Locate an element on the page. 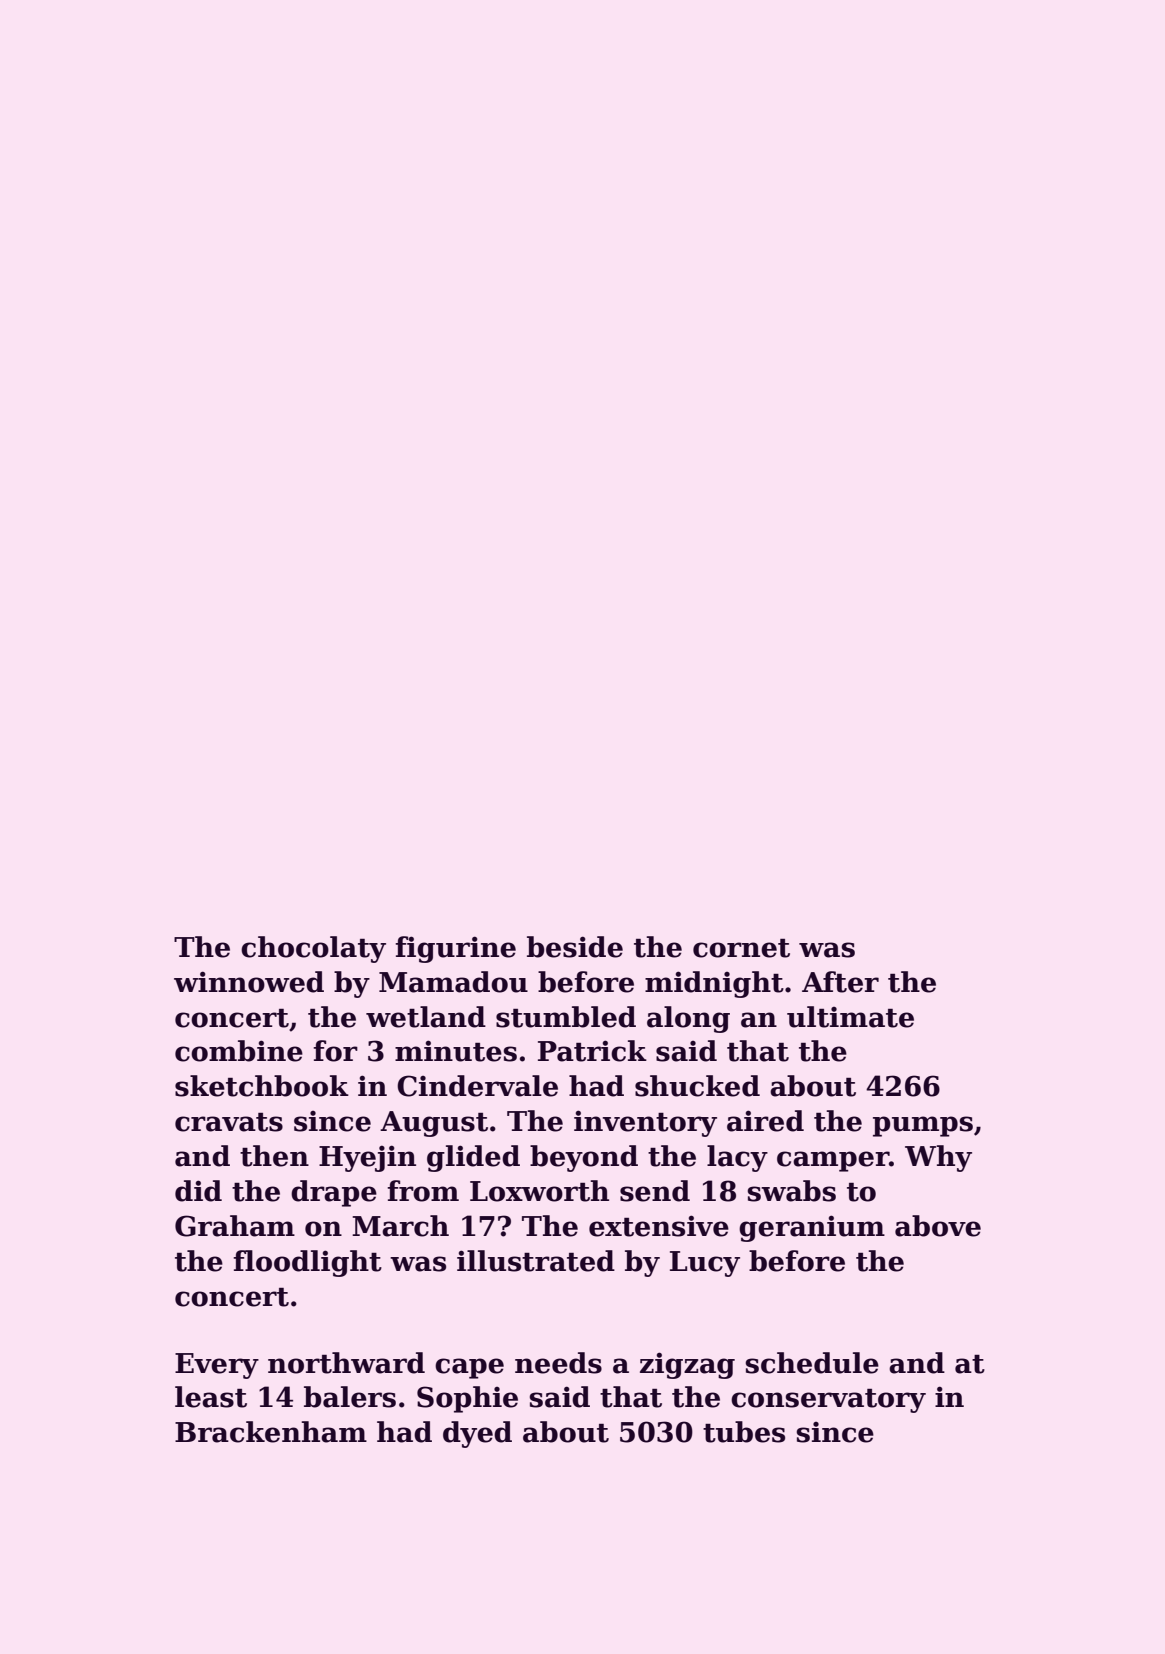 The image size is (1165, 1654). minutes is located at coordinates (456, 1051).
